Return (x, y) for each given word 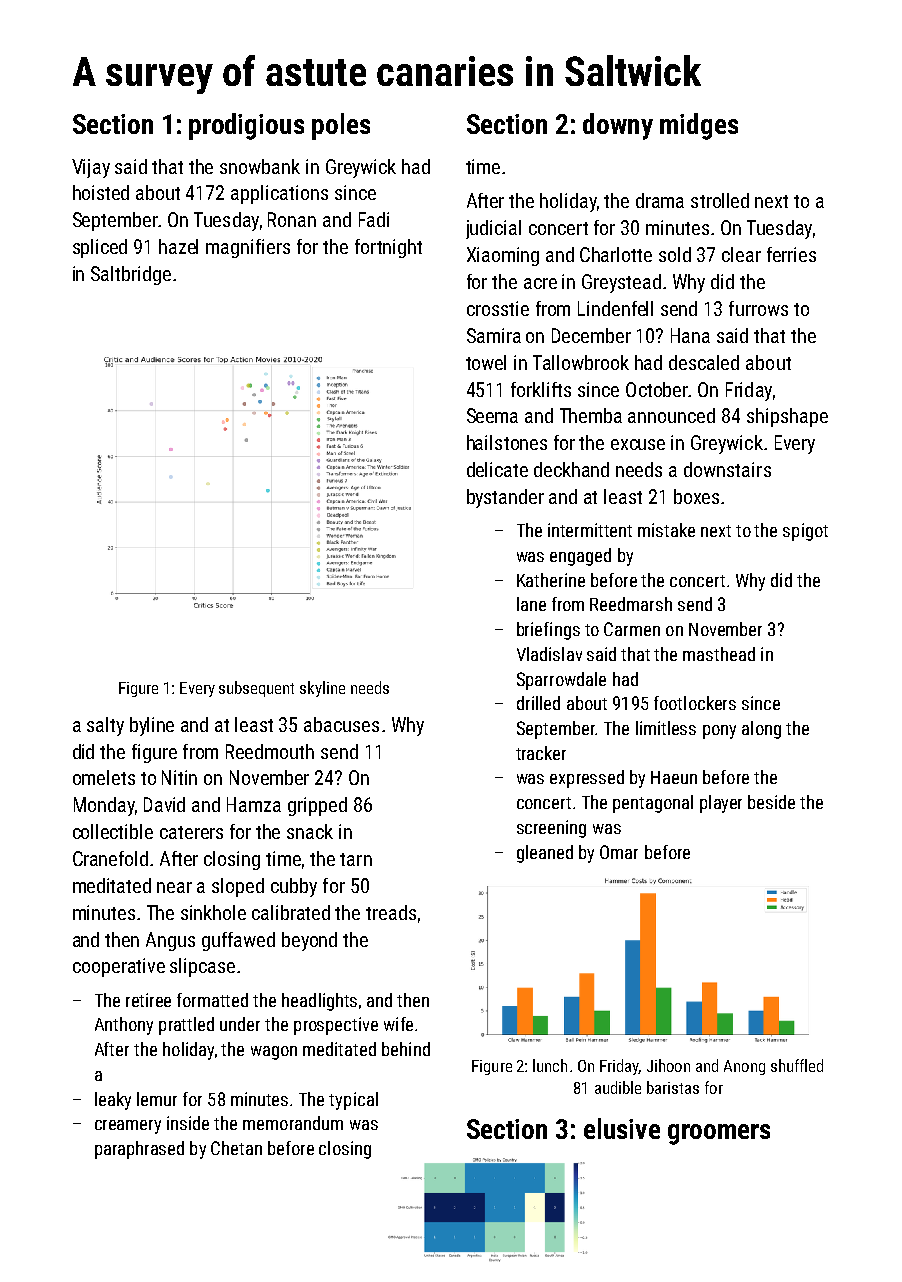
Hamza (254, 804)
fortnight (388, 248)
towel (486, 362)
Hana (690, 335)
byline (152, 726)
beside (771, 802)
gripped (317, 806)
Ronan (292, 219)
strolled (720, 200)
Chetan (236, 1148)
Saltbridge (131, 275)
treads (391, 912)
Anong (744, 1067)
